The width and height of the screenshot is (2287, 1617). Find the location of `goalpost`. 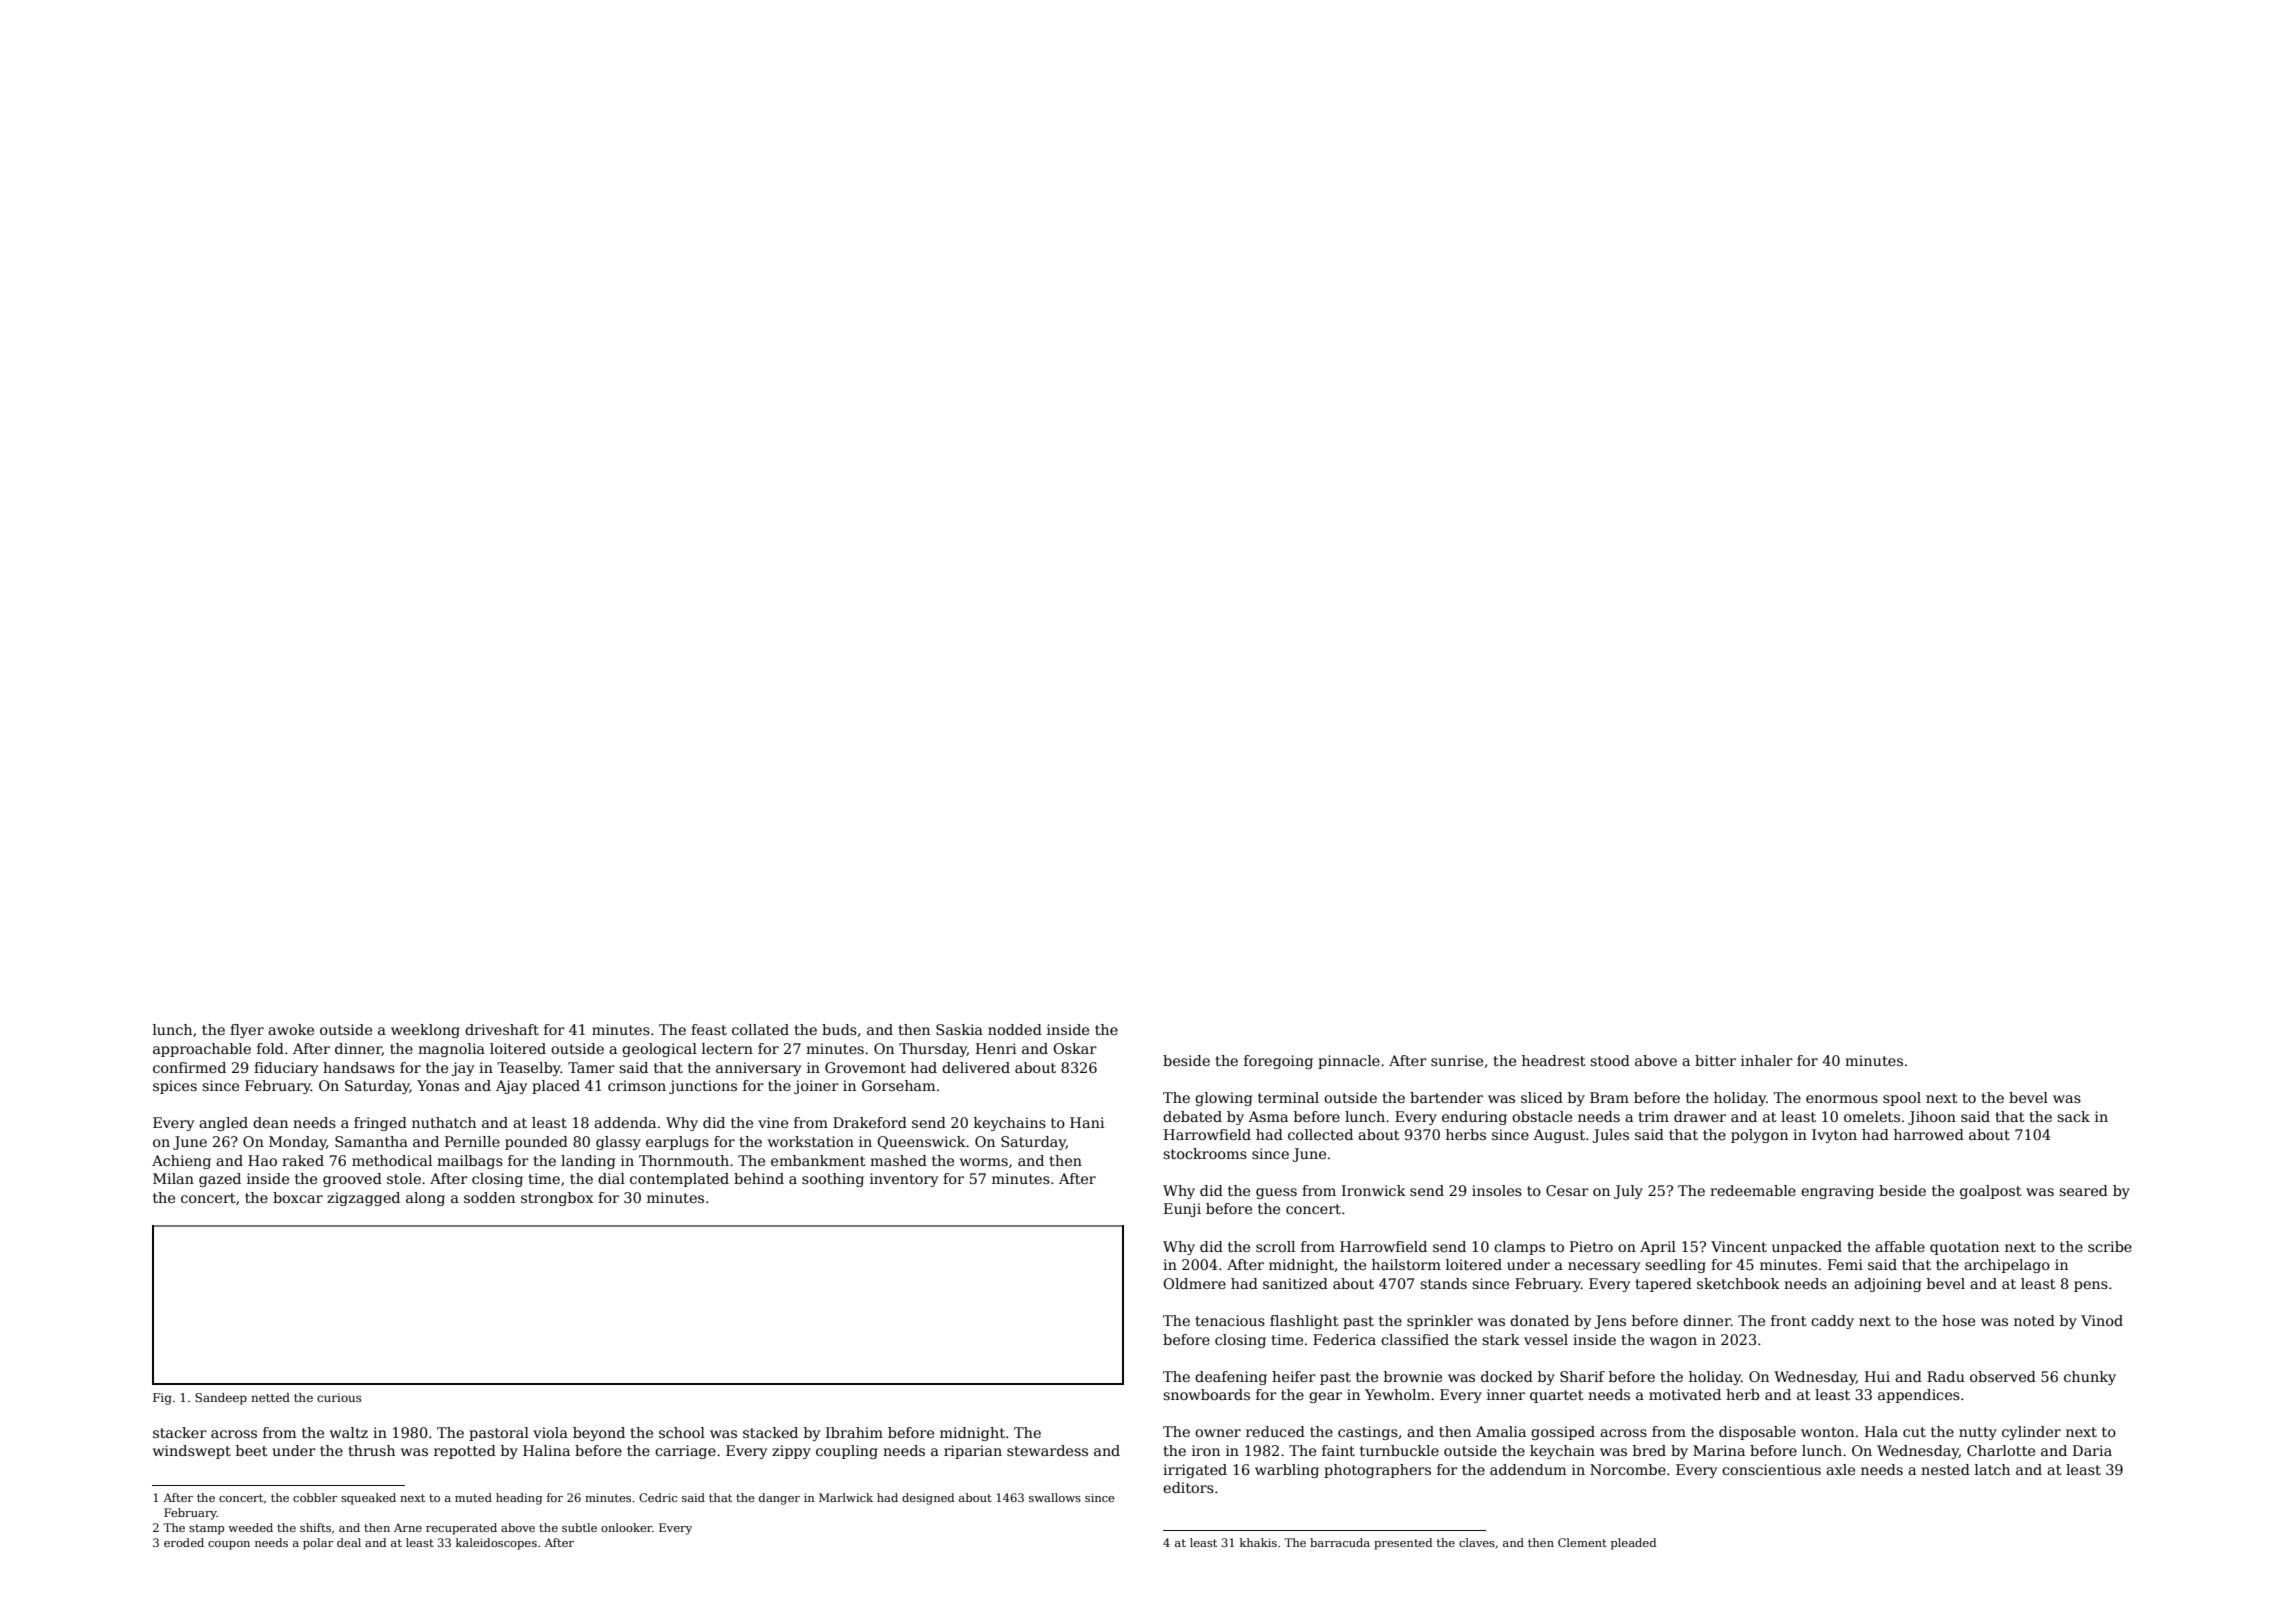

goalpost is located at coordinates (1991, 1192).
